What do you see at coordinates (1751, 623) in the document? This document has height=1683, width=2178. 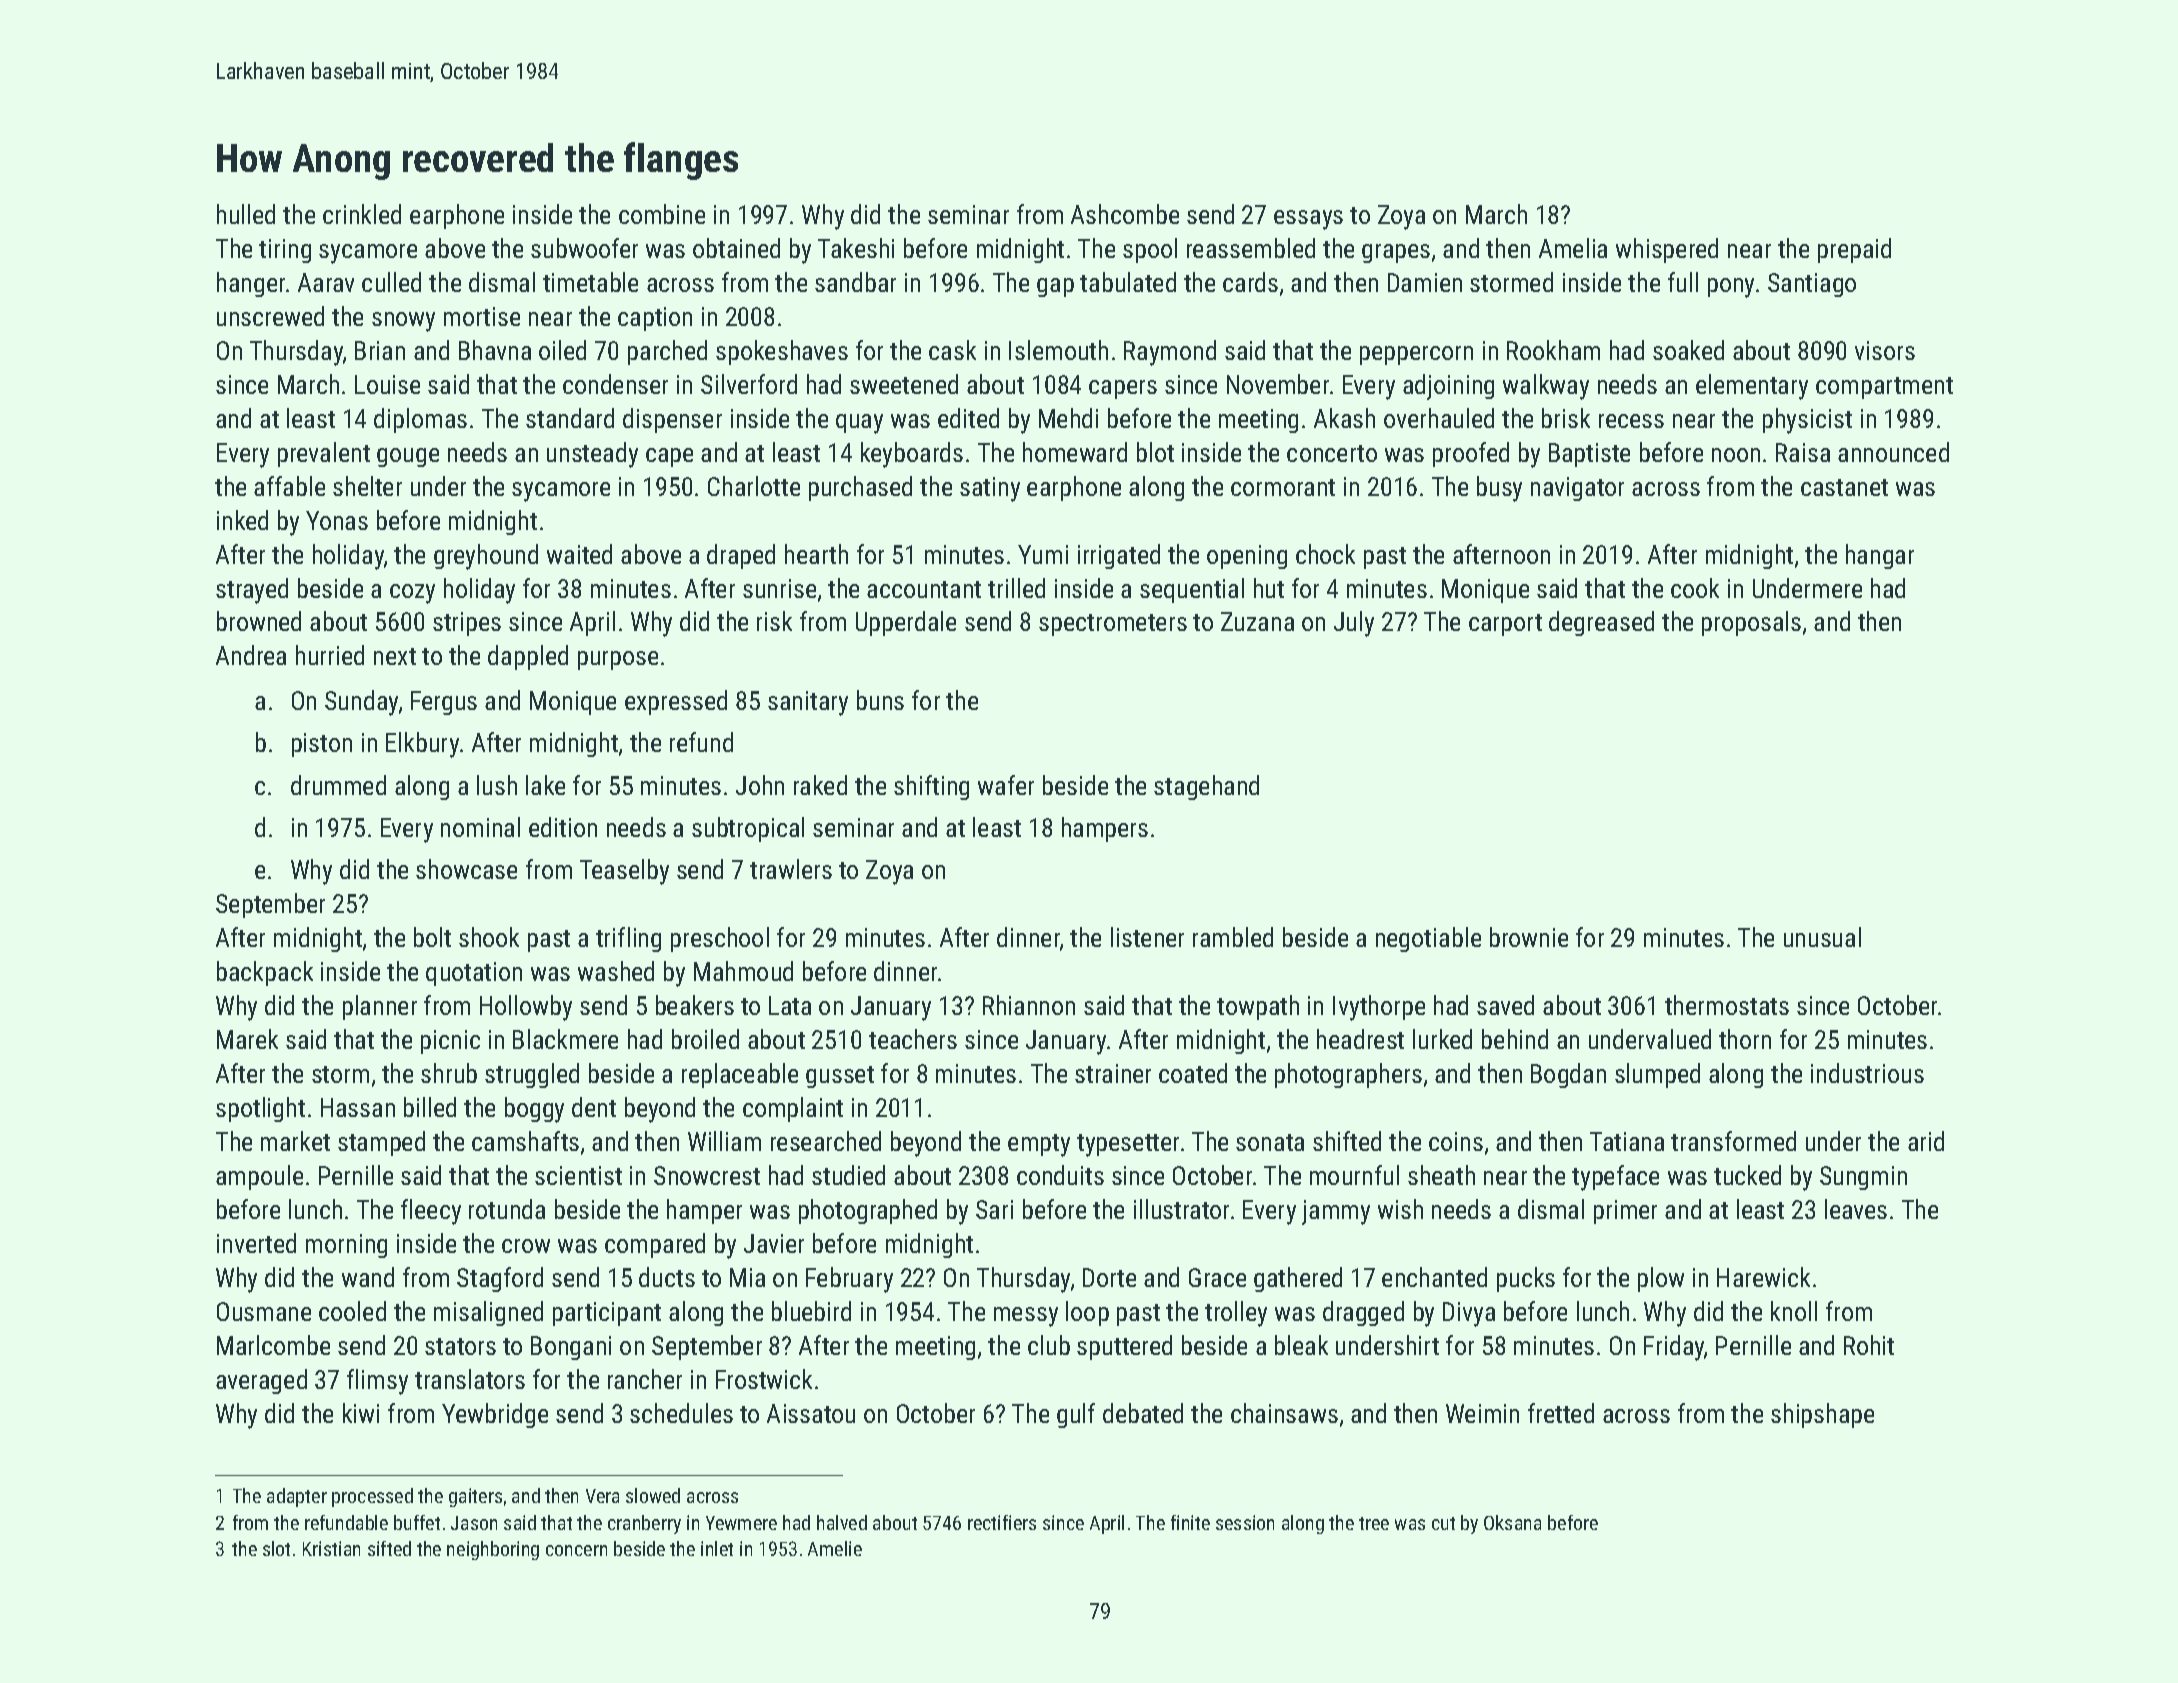 I see `proposals` at bounding box center [1751, 623].
